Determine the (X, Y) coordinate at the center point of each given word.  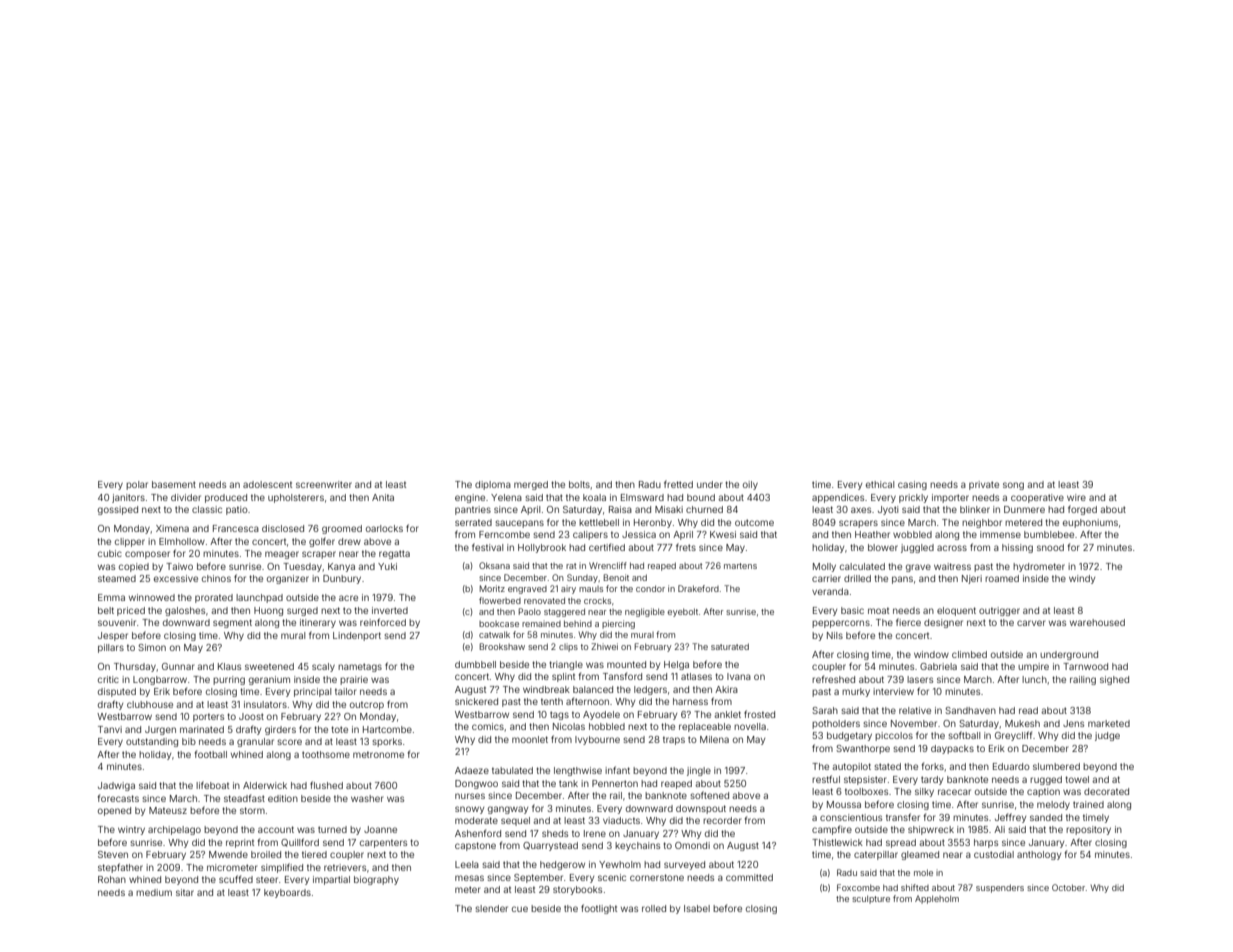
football (211, 754)
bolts (579, 484)
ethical (880, 484)
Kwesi (723, 534)
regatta (394, 554)
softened (709, 795)
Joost (251, 716)
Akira (726, 689)
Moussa (844, 804)
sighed (1114, 680)
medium (154, 892)
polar (137, 485)
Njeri (972, 579)
